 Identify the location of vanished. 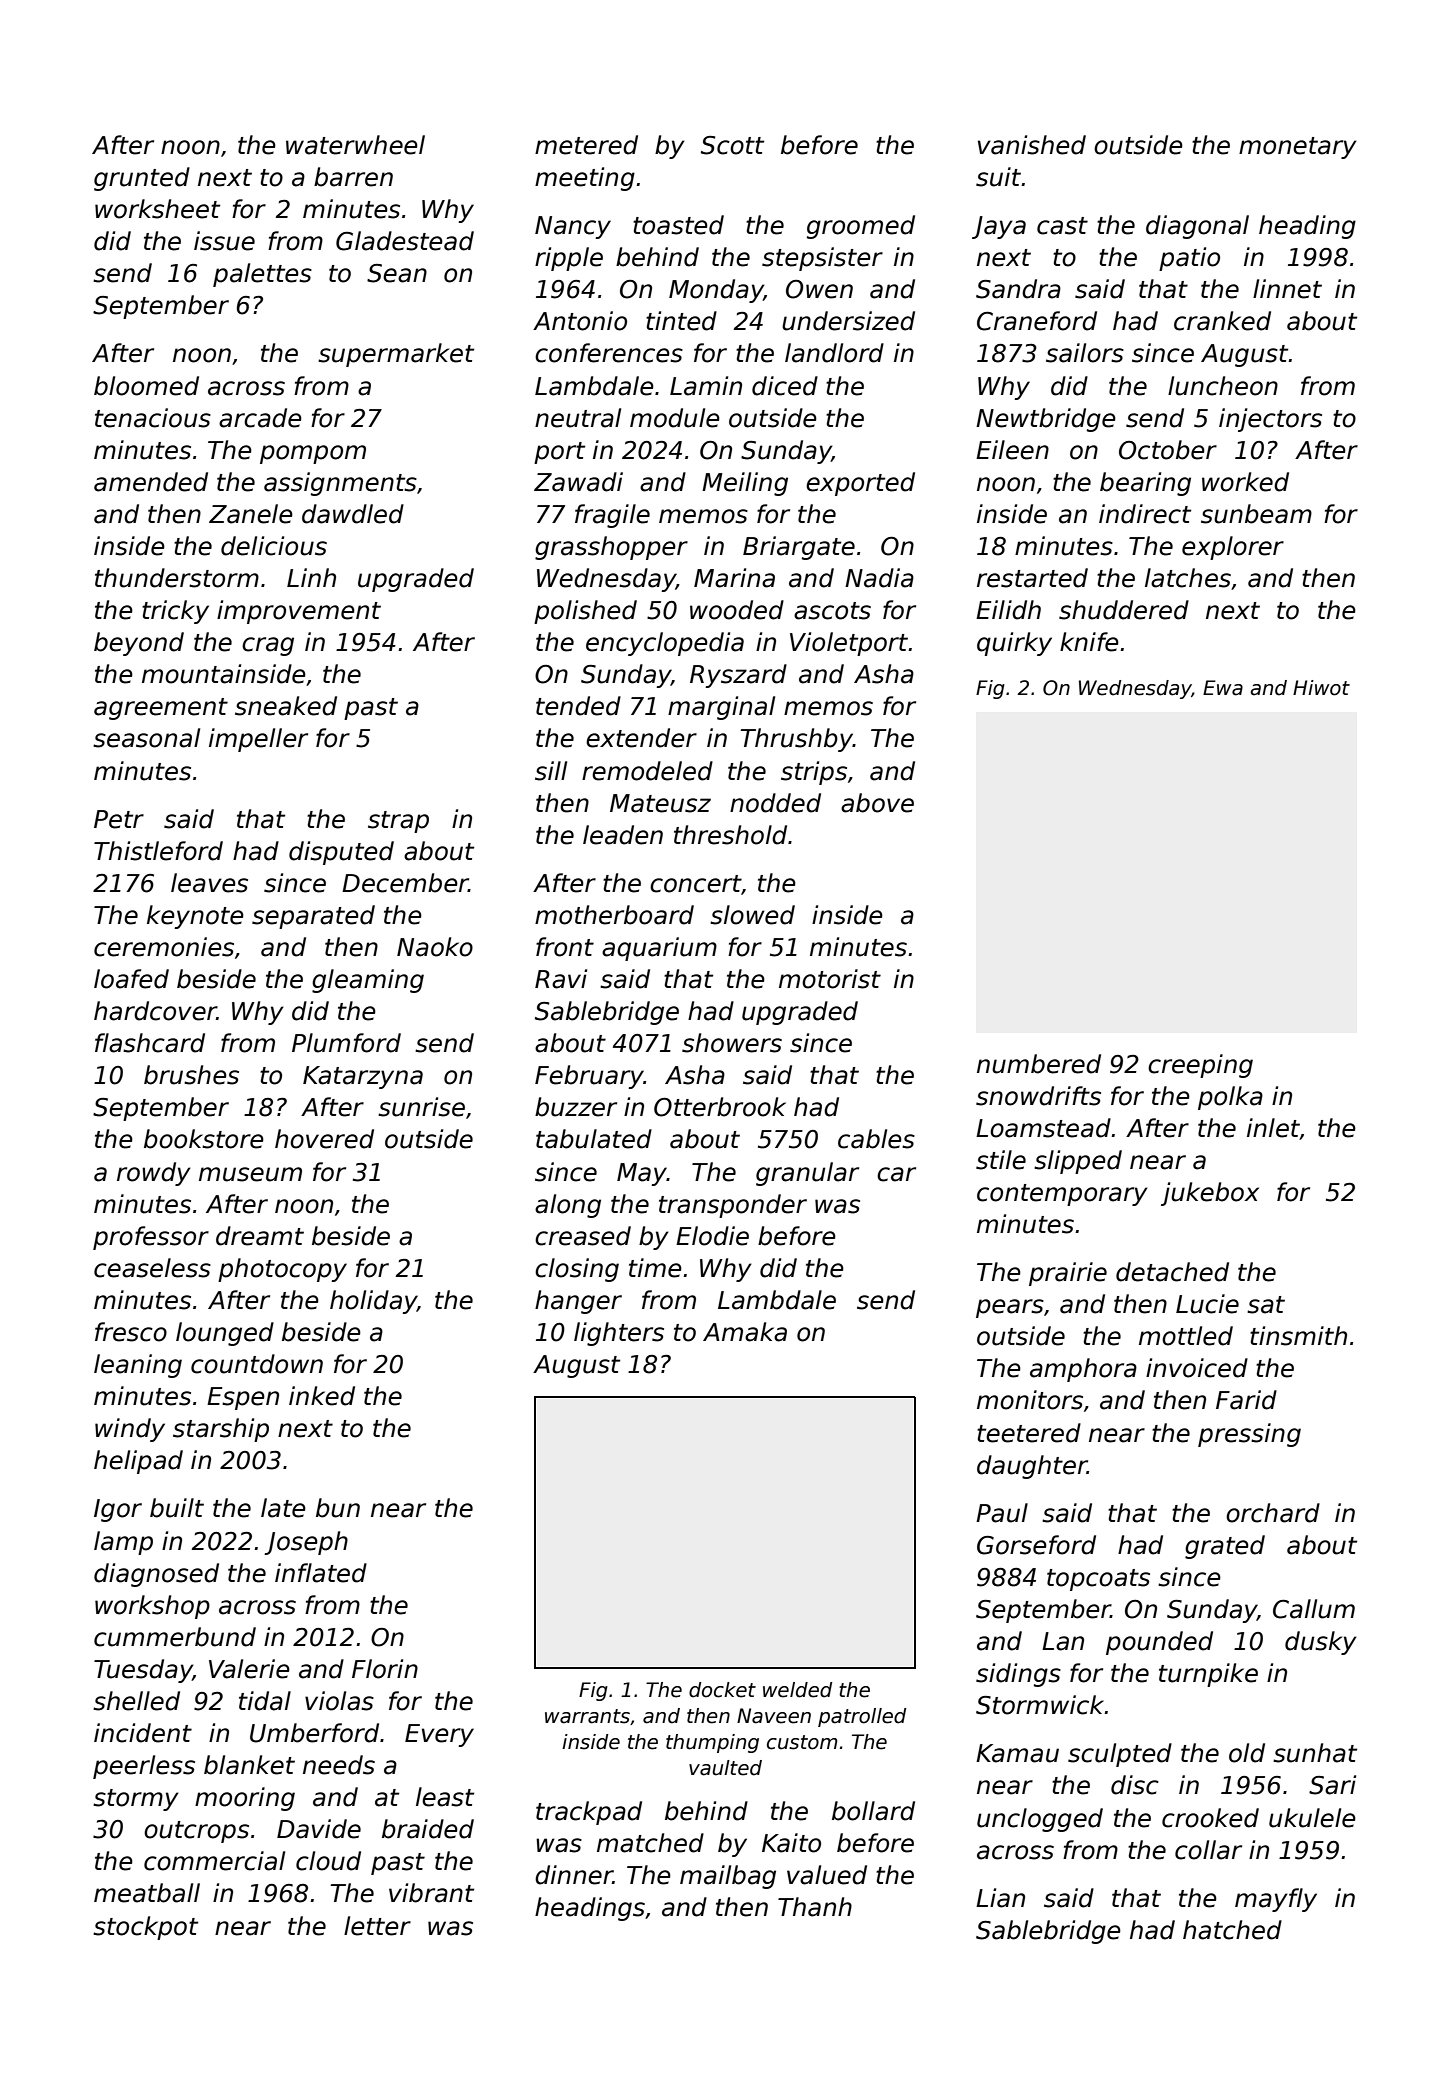
(1032, 145).
